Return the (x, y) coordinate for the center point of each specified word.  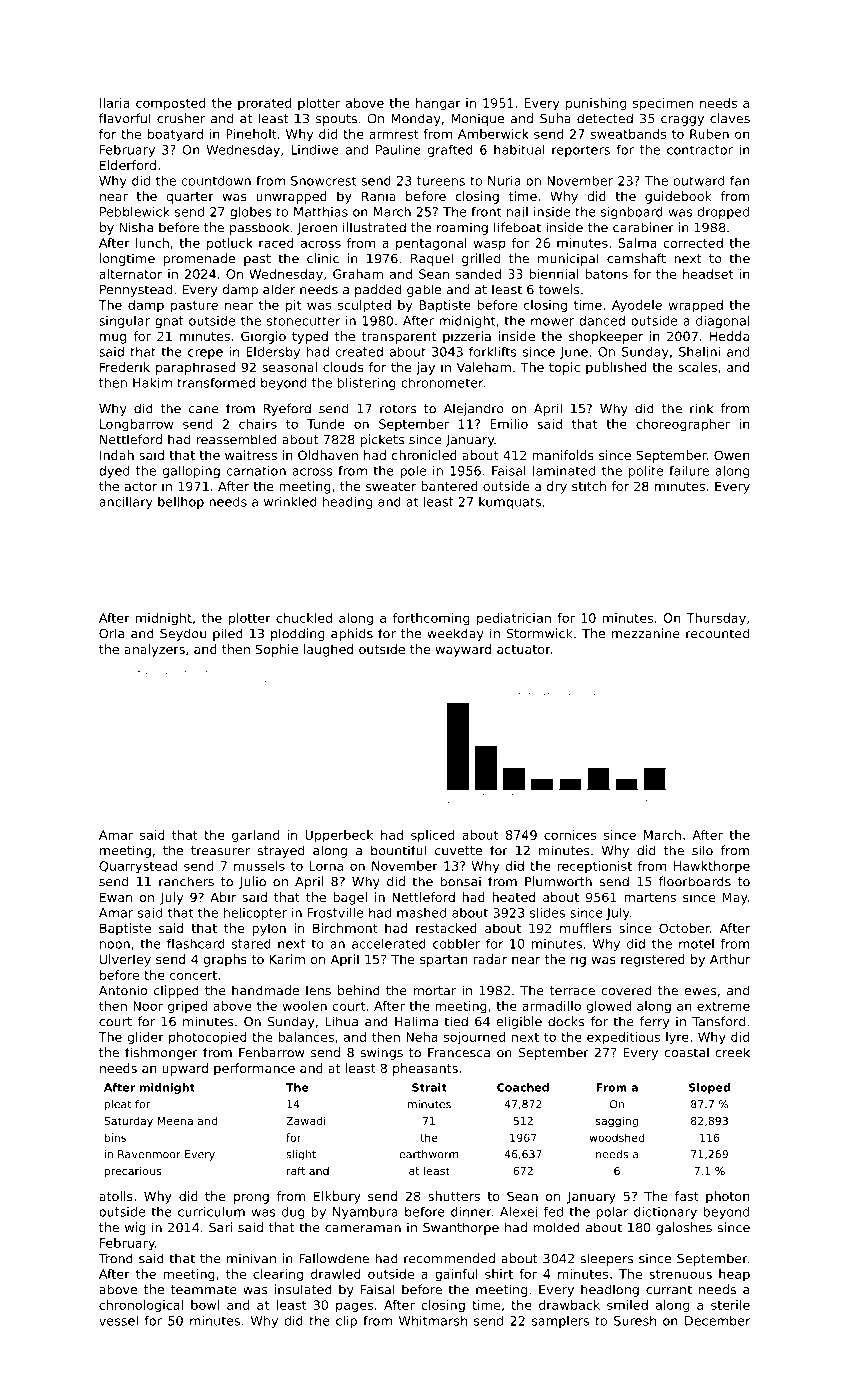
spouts (336, 120)
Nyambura (365, 1213)
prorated (264, 104)
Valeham (484, 367)
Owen (732, 455)
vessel (118, 1321)
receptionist (594, 867)
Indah (117, 455)
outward (699, 181)
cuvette (458, 851)
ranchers (186, 881)
